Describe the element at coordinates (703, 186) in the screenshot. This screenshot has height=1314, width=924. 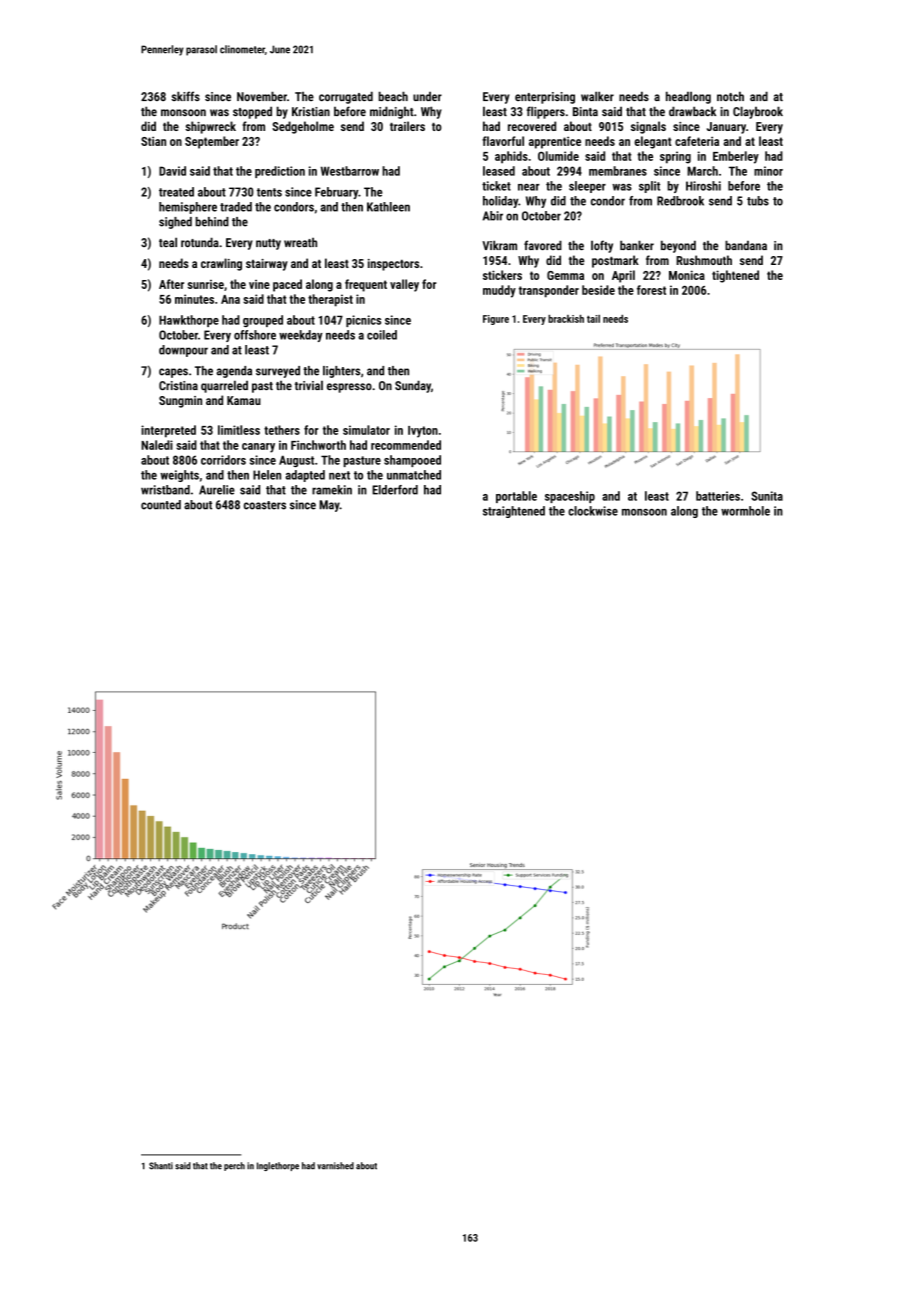
I see `Hiroshi` at that location.
